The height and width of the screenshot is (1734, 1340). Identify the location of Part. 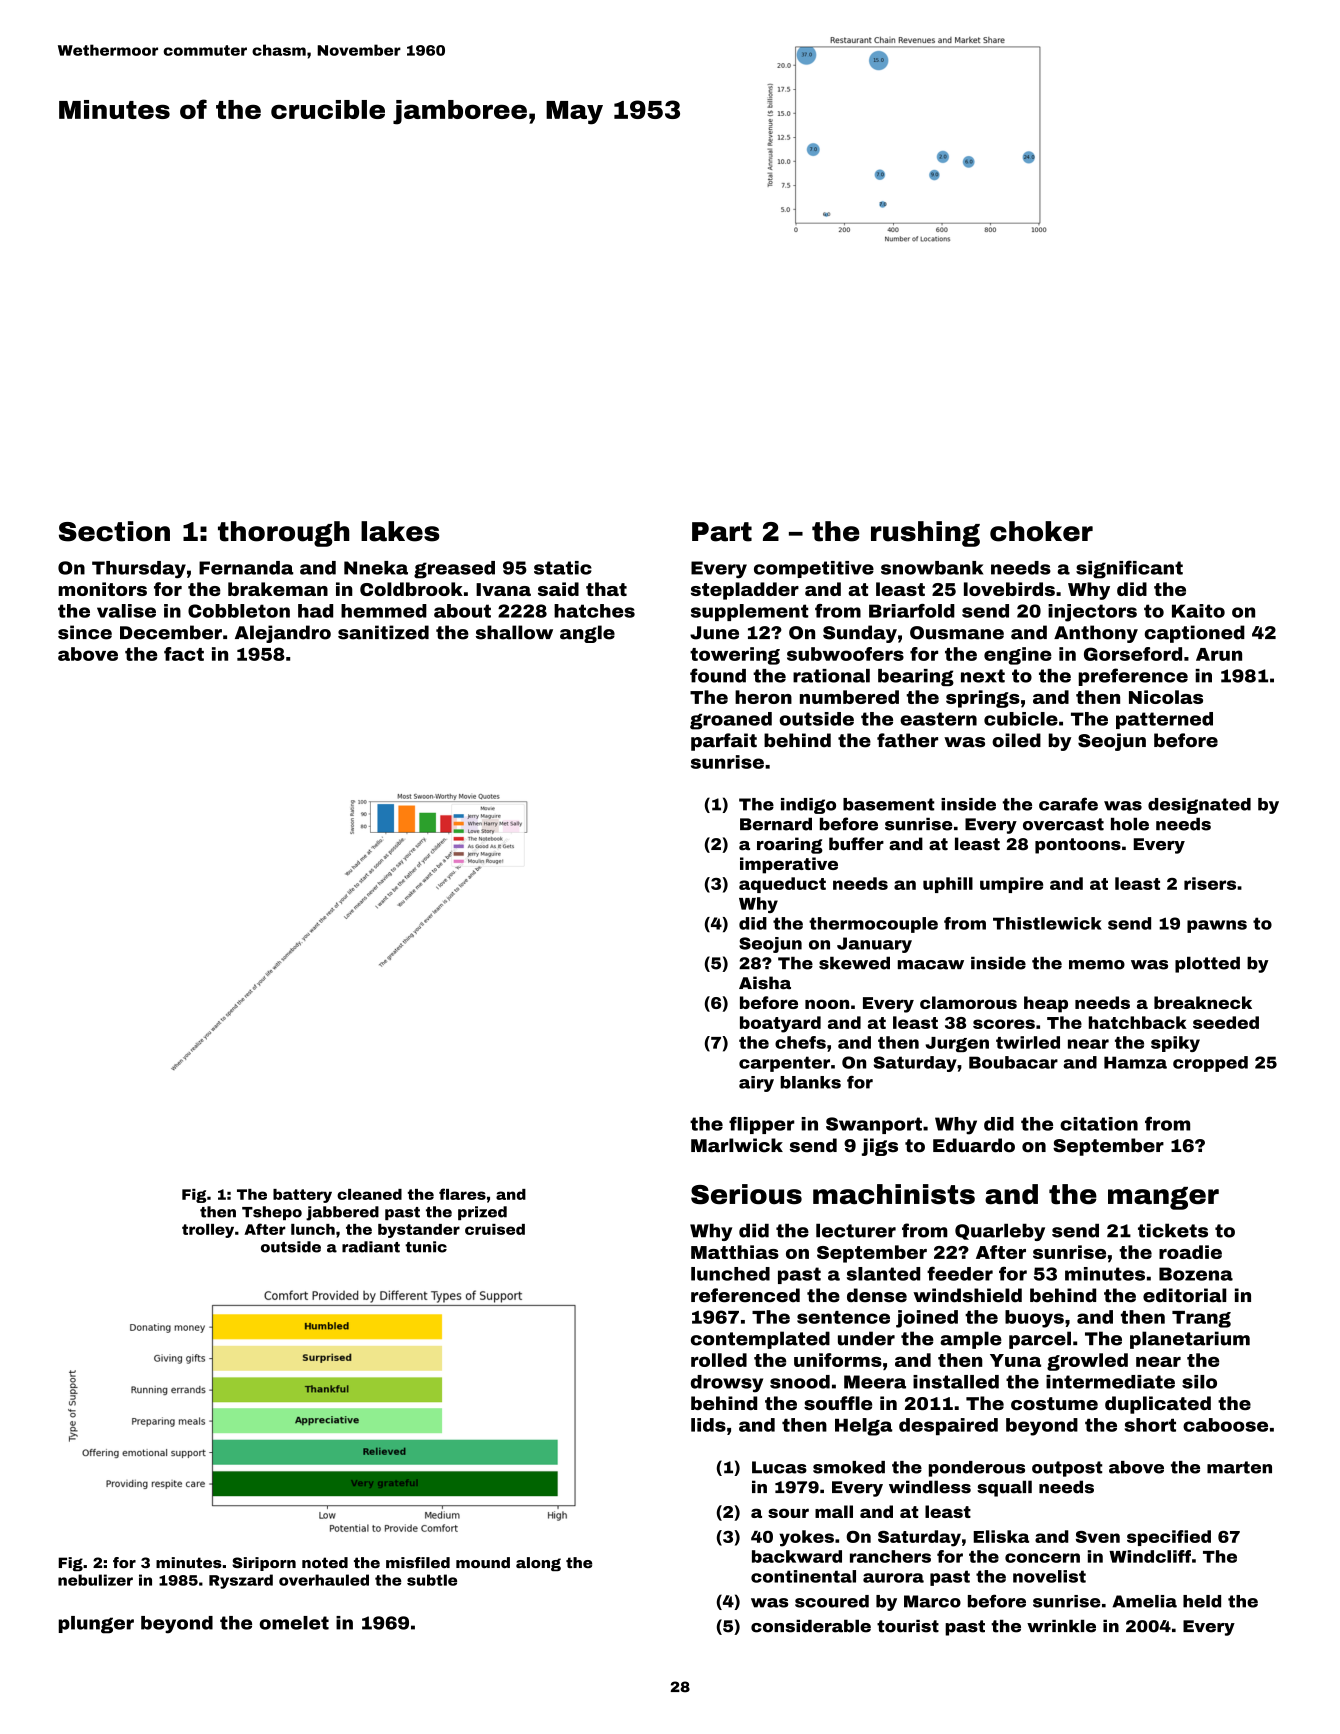
(722, 532).
